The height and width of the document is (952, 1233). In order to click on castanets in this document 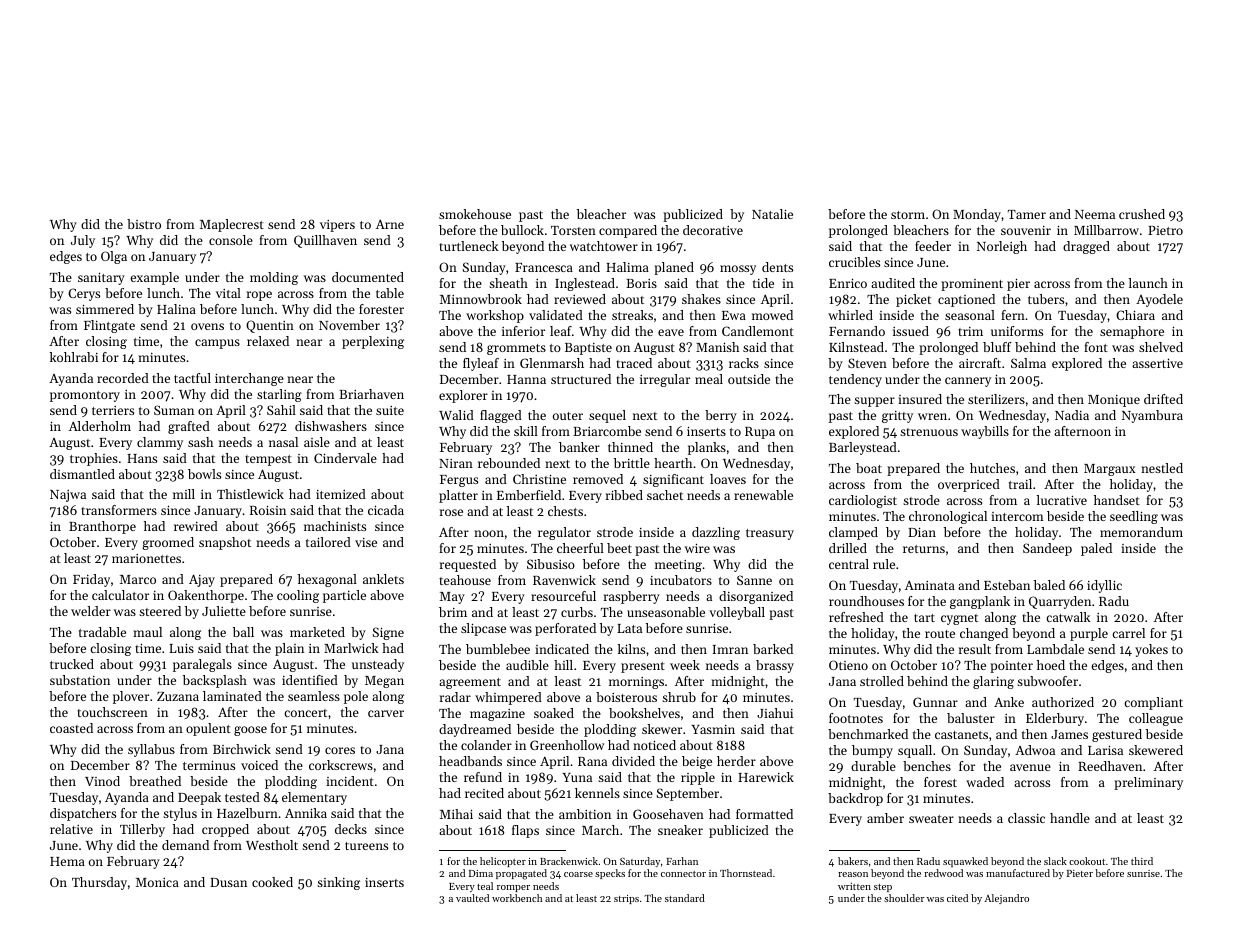, I will do `click(961, 735)`.
